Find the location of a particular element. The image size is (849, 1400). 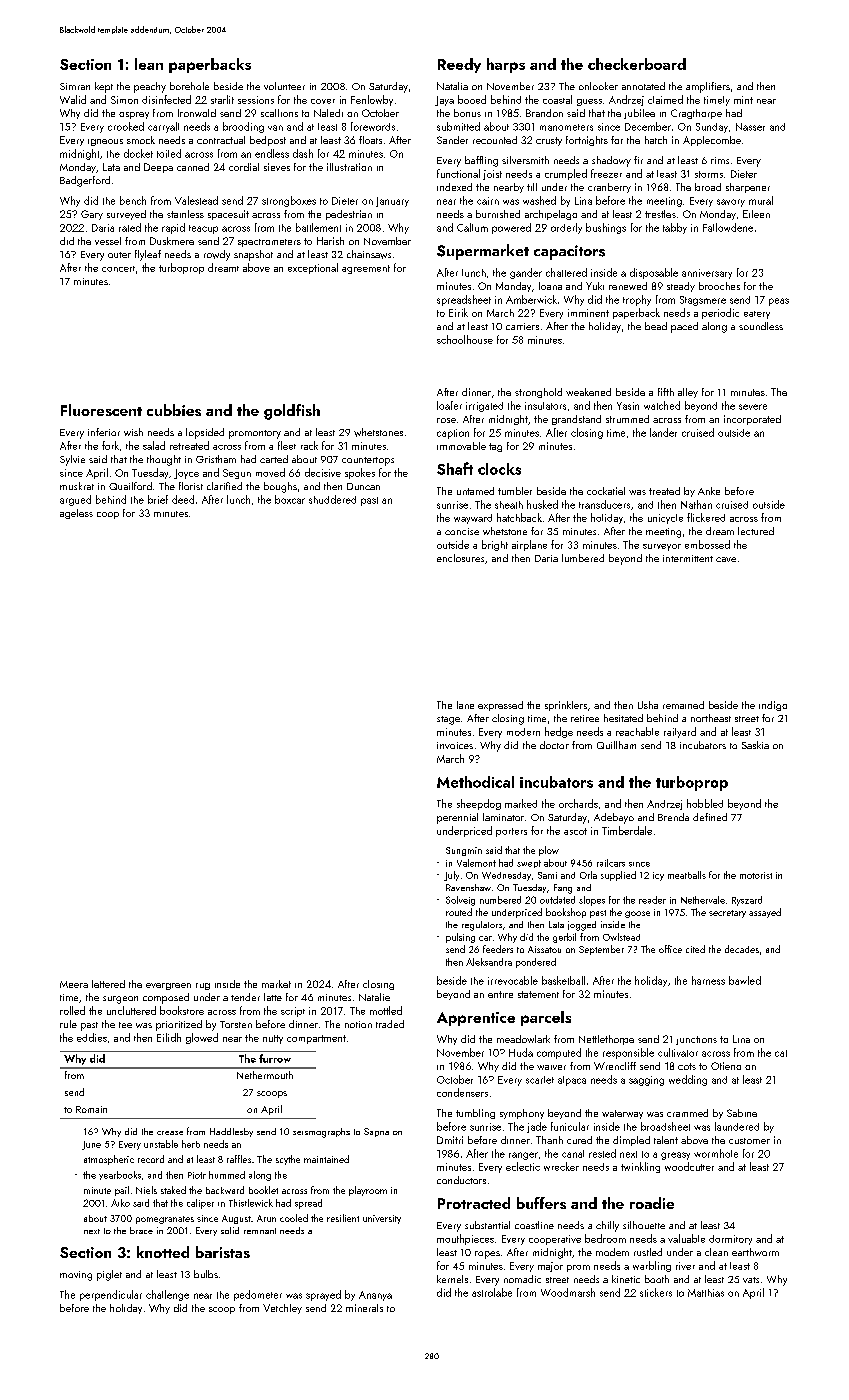

deed is located at coordinates (183, 499).
